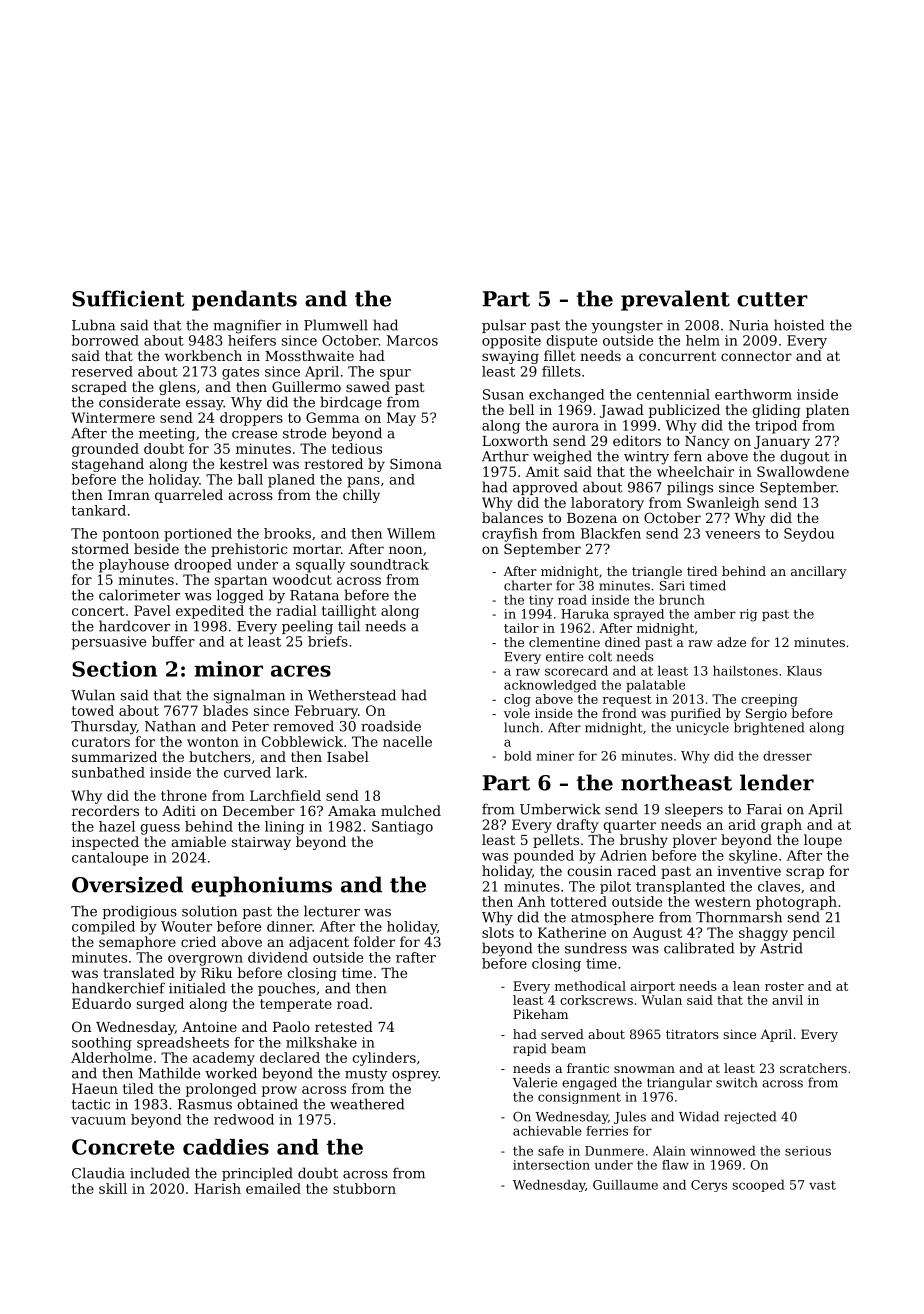 The width and height of the document is (924, 1314). What do you see at coordinates (585, 614) in the document?
I see `Haruka` at bounding box center [585, 614].
